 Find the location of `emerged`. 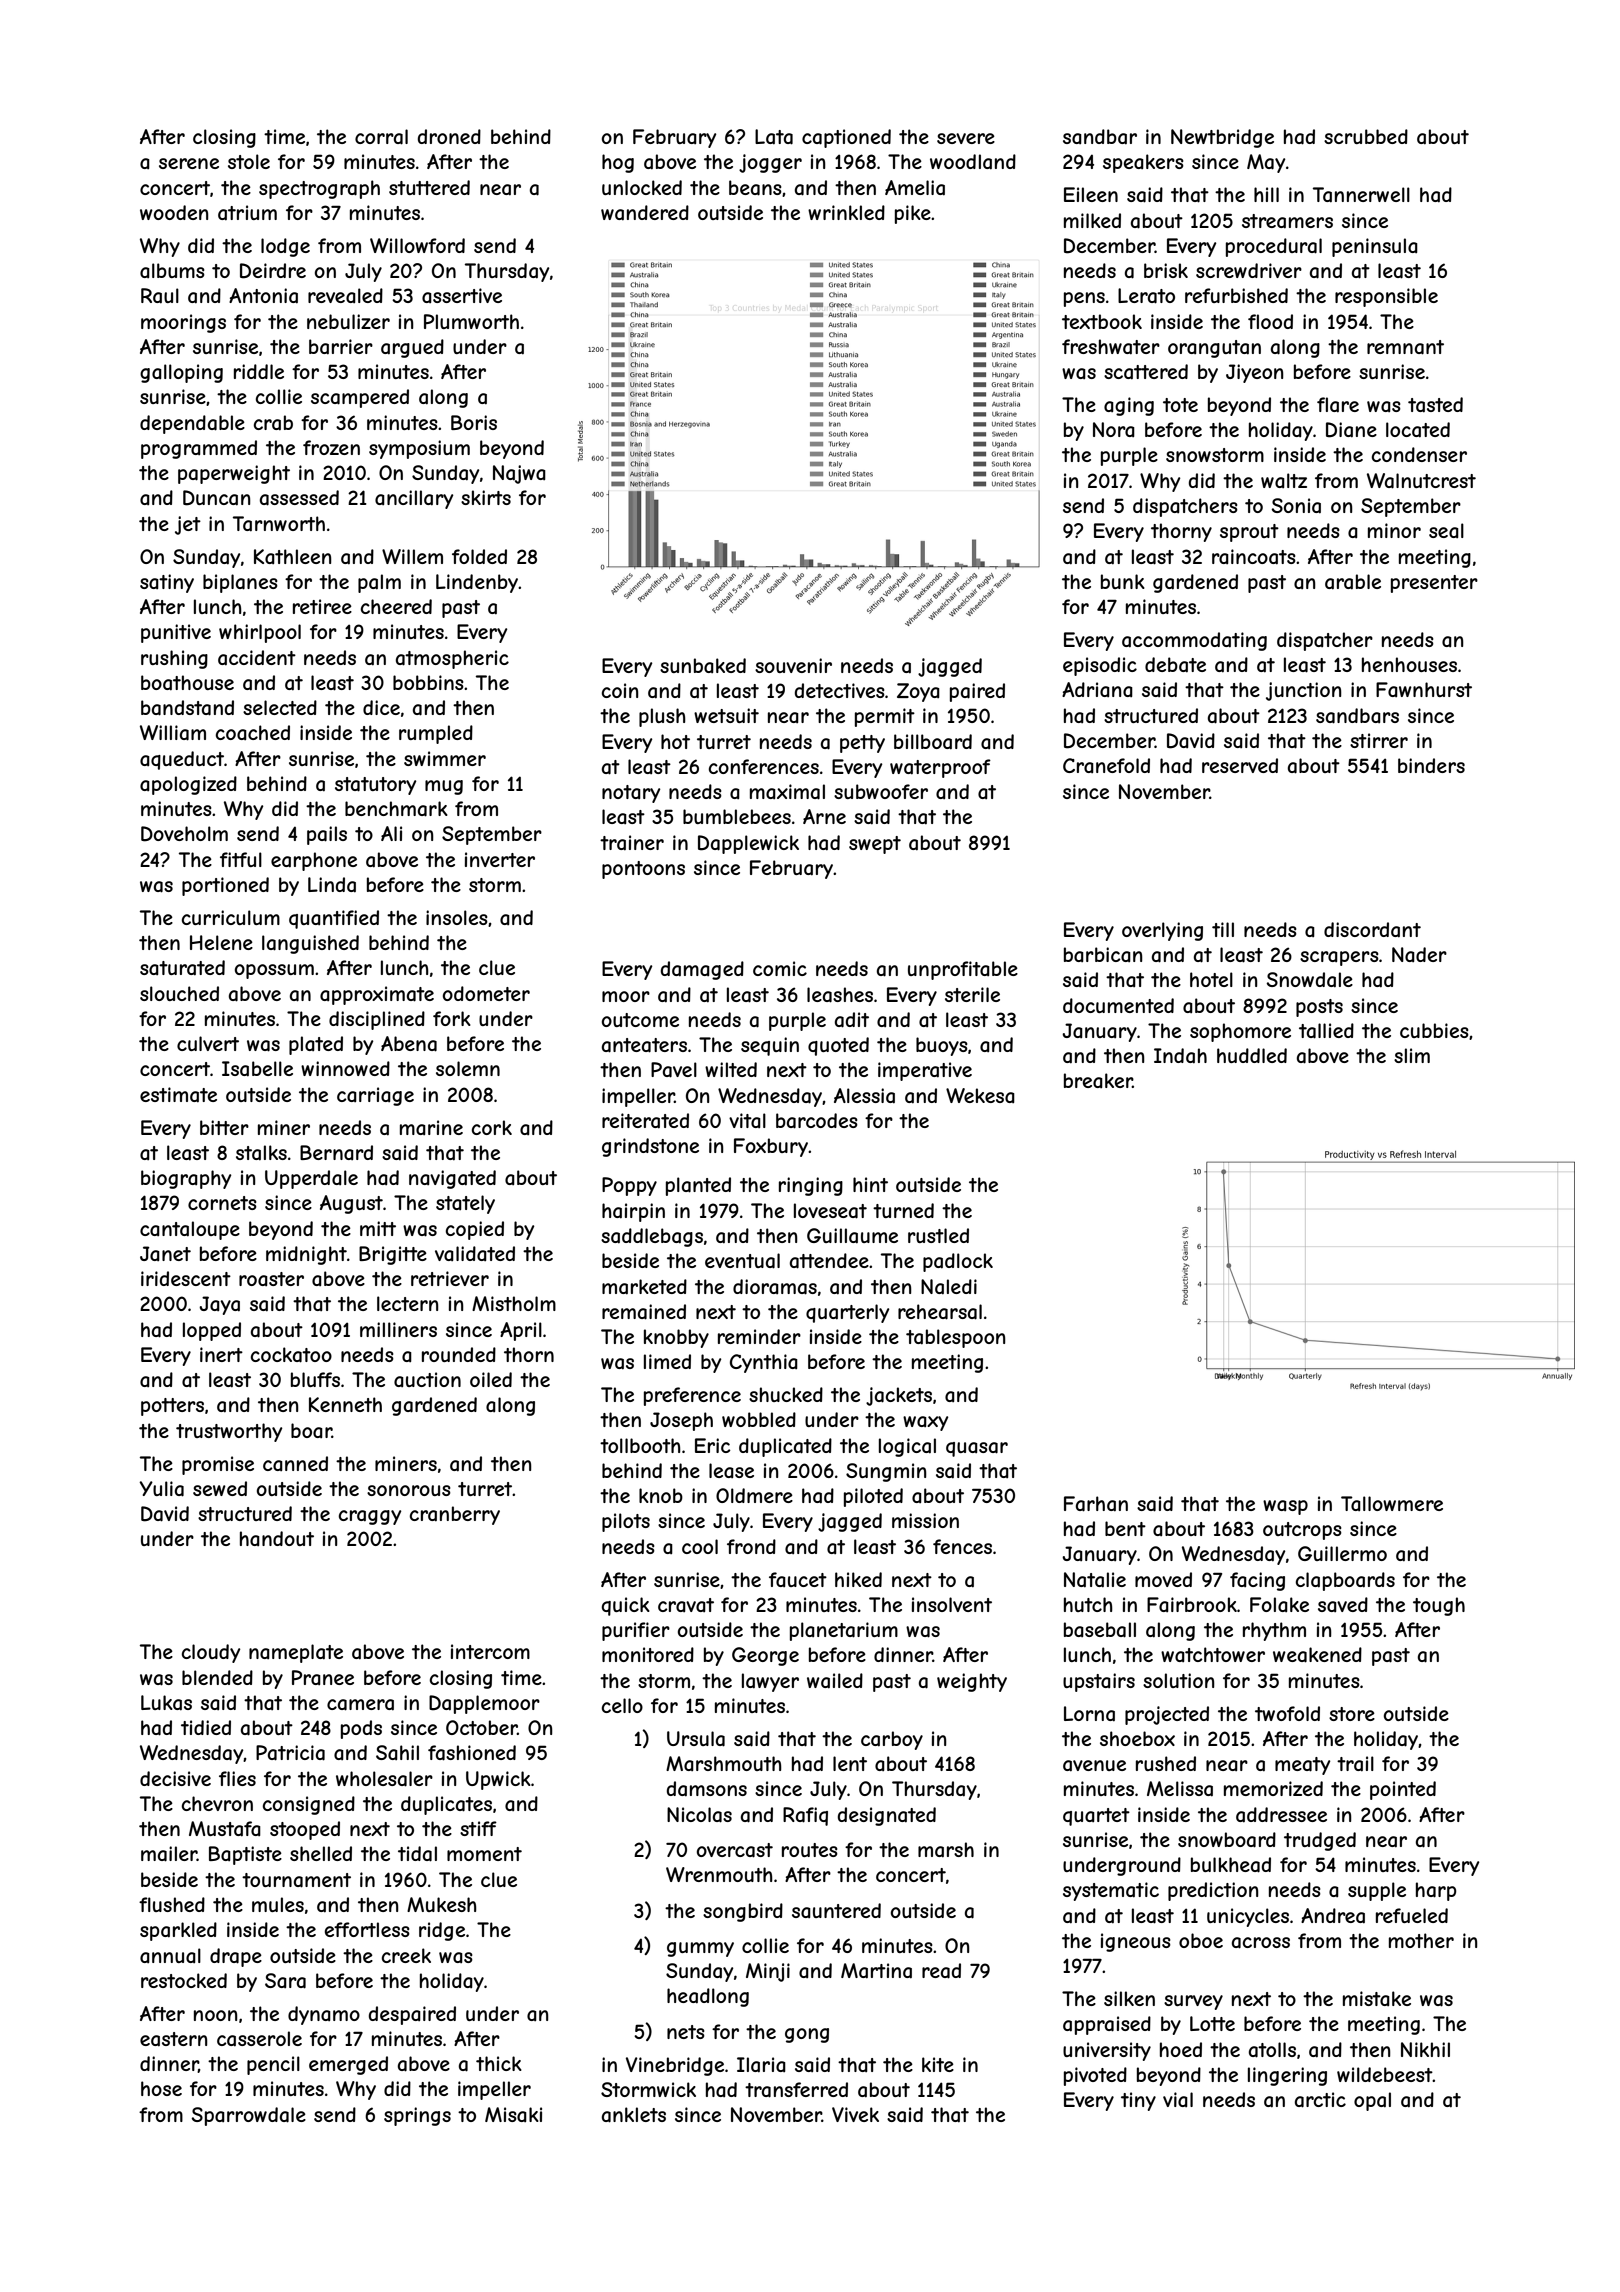

emerged is located at coordinates (348, 2065).
